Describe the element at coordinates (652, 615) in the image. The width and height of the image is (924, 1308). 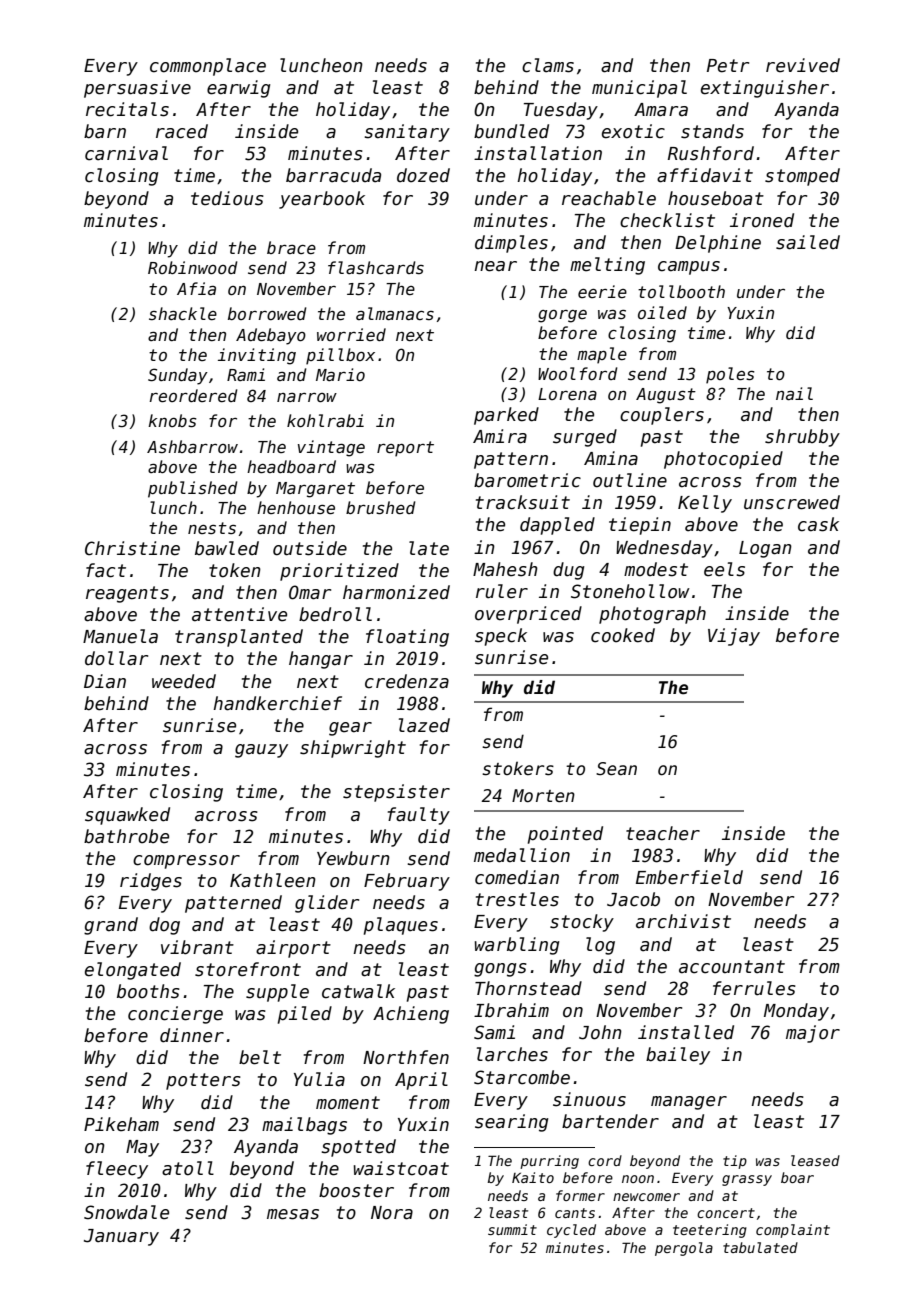
I see `photograph` at that location.
